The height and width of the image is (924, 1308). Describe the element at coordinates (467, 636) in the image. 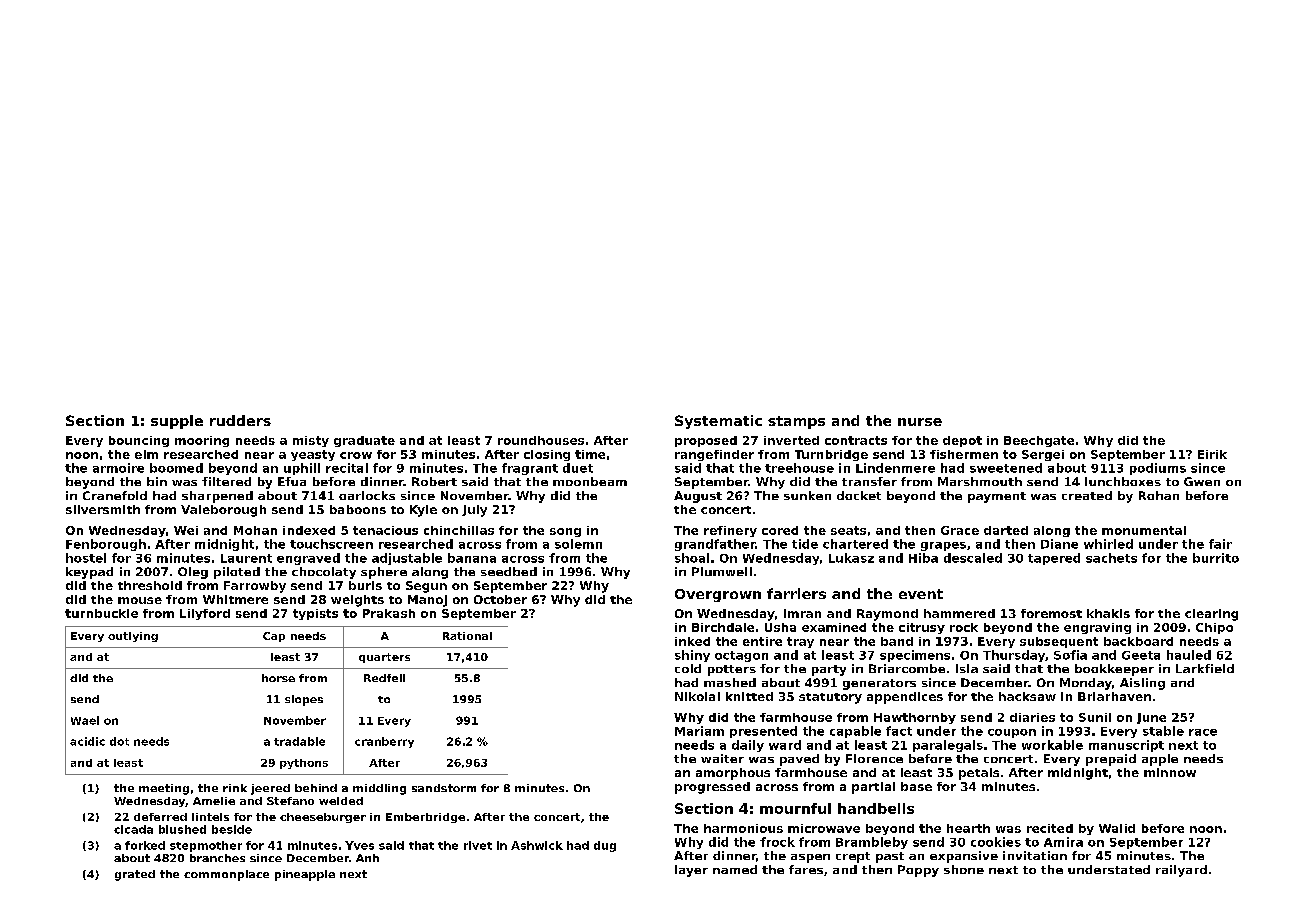

I see `Rational` at that location.
